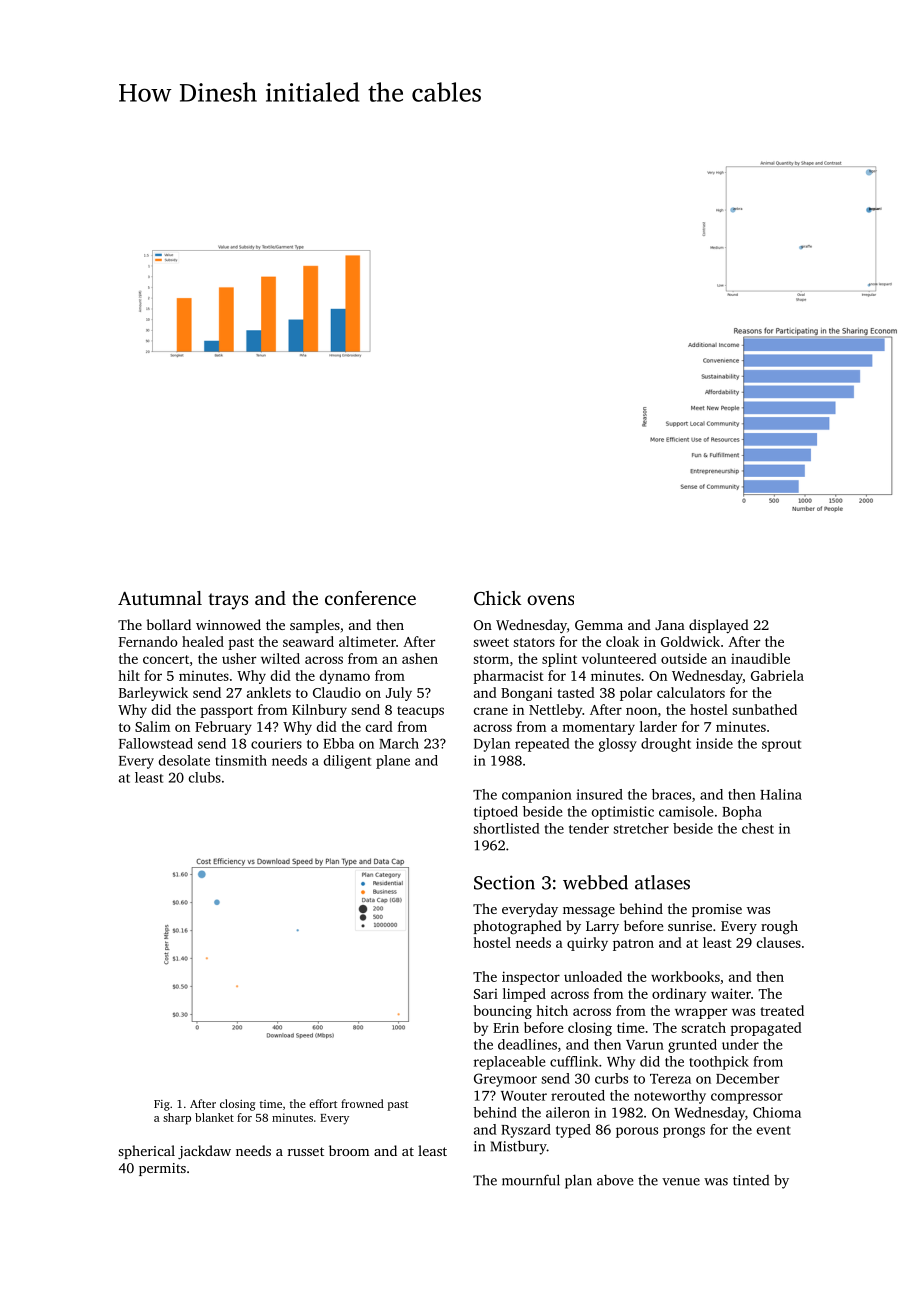 The height and width of the document is (1308, 924). Describe the element at coordinates (506, 1028) in the document. I see `Erin` at that location.
